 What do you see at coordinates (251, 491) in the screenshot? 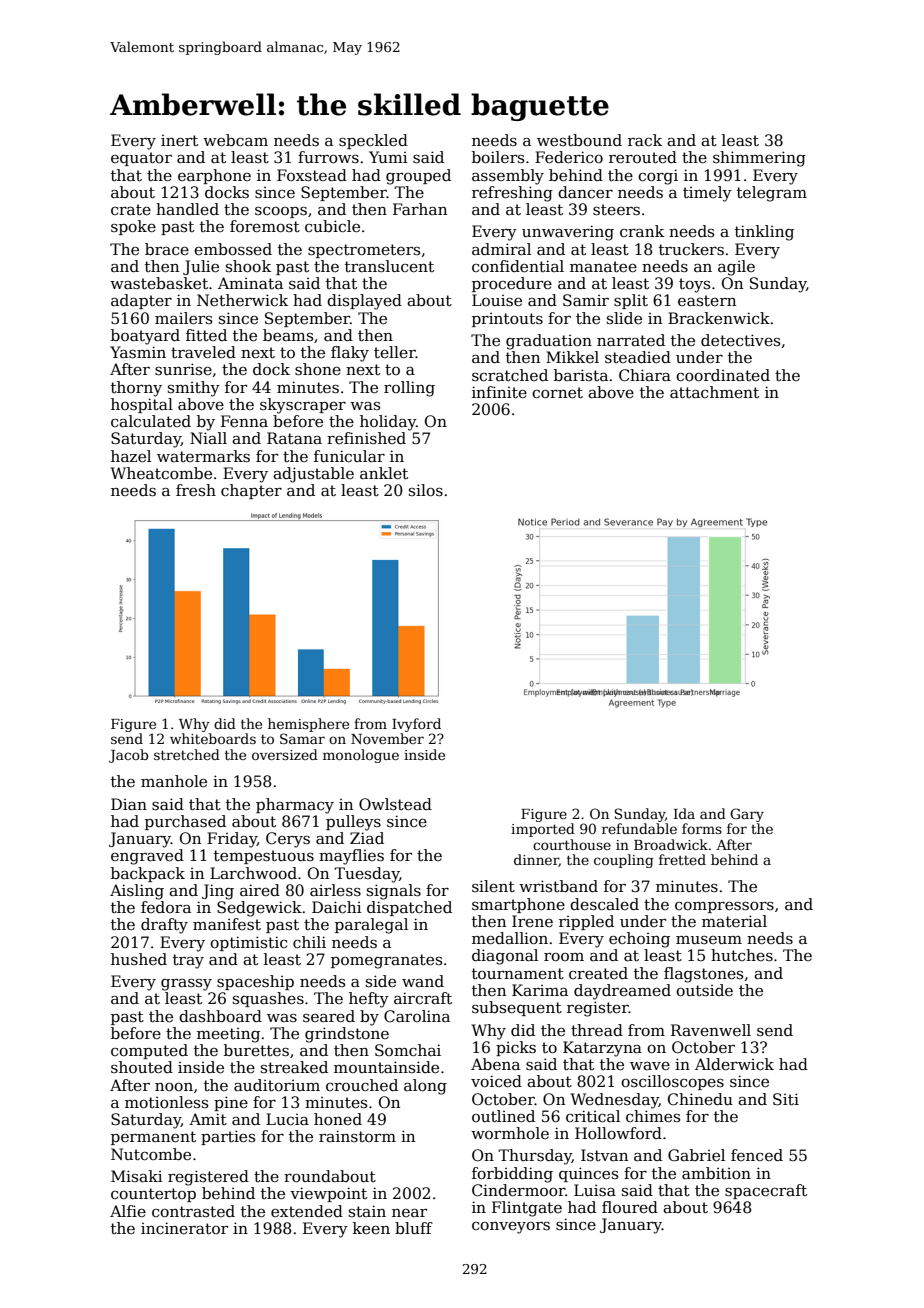
I see `chapter` at bounding box center [251, 491].
